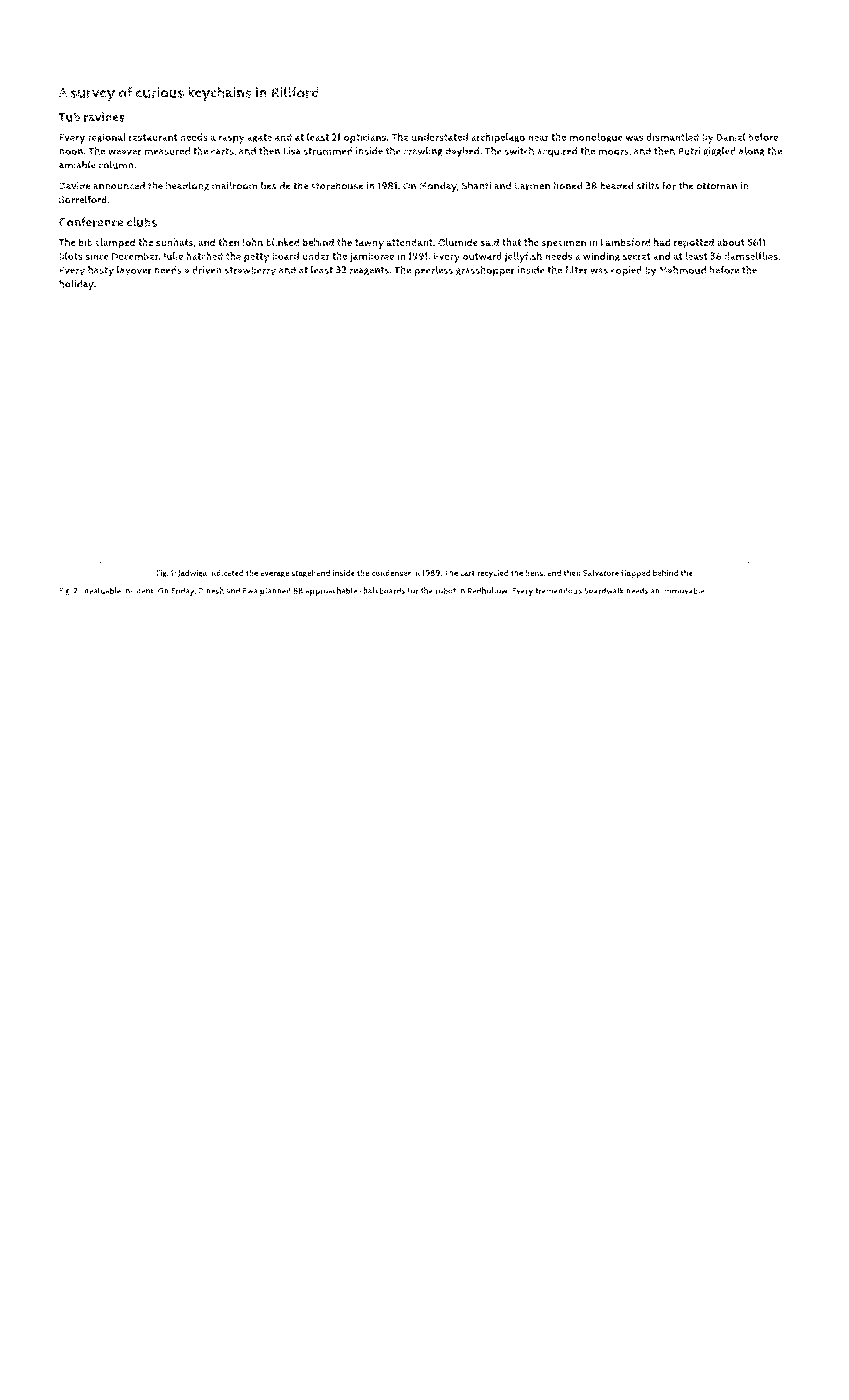  What do you see at coordinates (485, 271) in the screenshot?
I see `grasshopper` at bounding box center [485, 271].
